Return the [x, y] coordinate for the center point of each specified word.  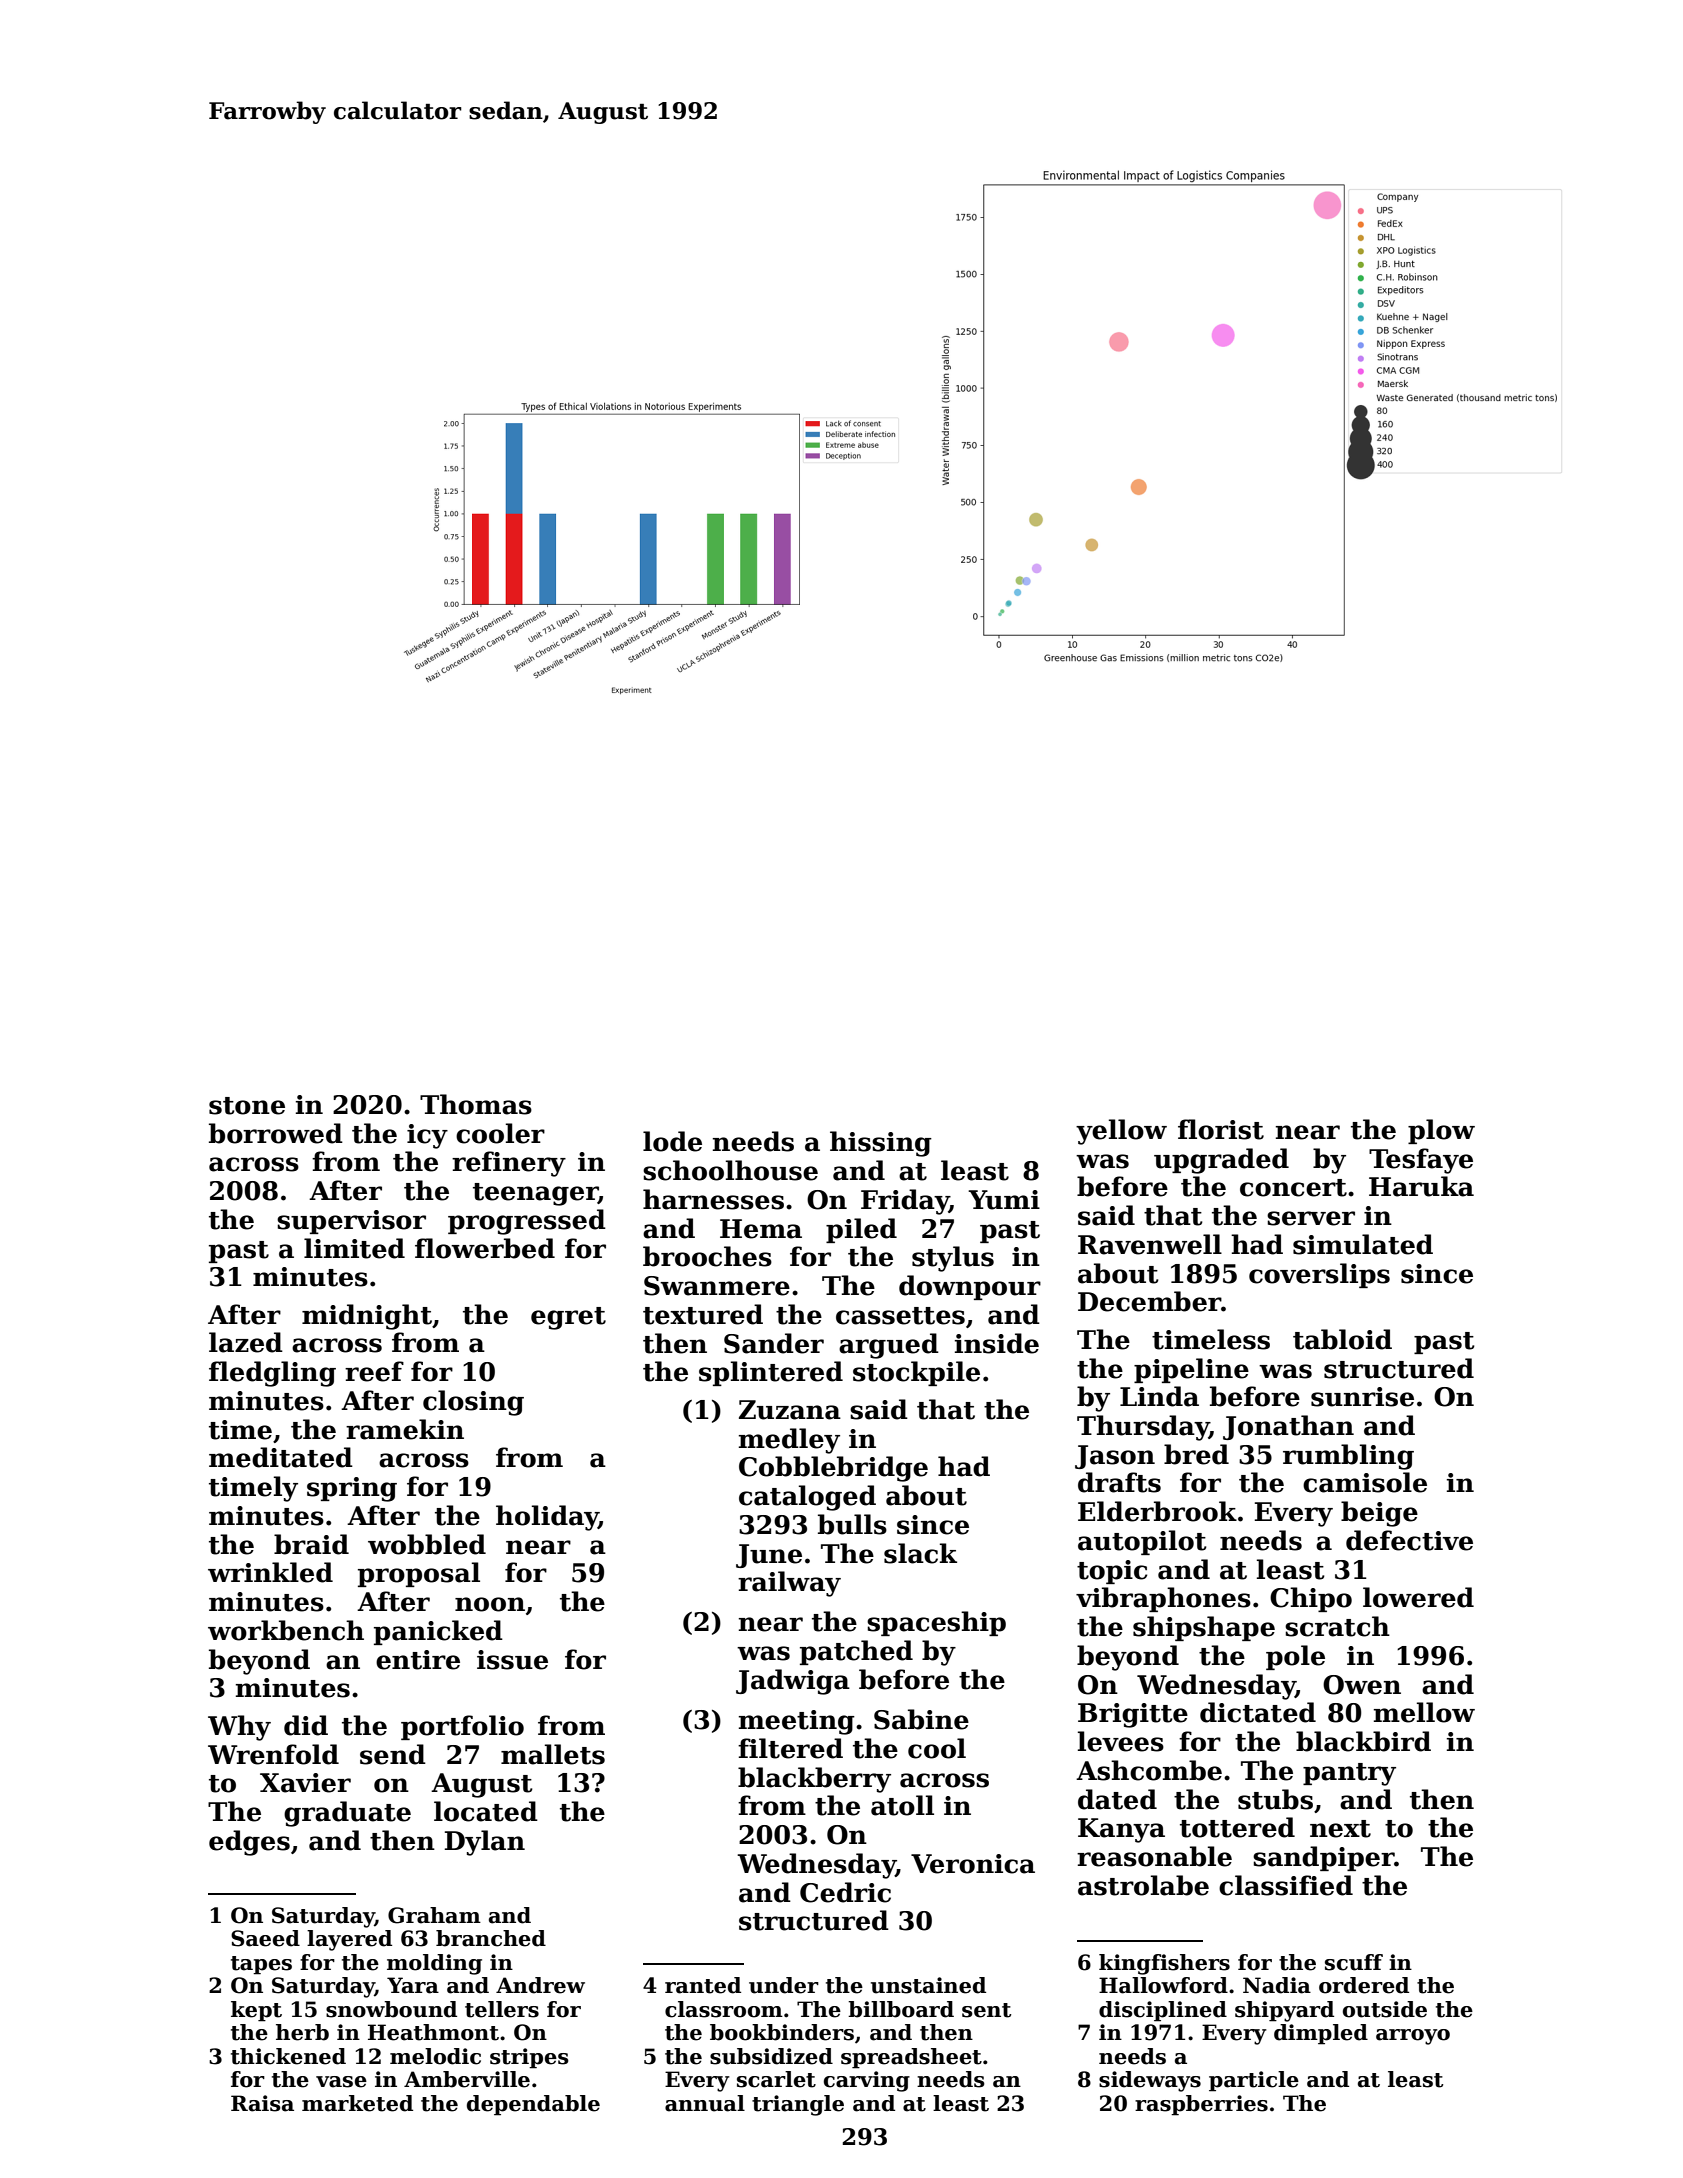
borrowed [276, 1133]
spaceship [936, 1623]
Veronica [973, 1864]
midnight [367, 1317]
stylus [953, 1259]
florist [1221, 1129]
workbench [286, 1630]
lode [672, 1141]
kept [256, 2011]
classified [1286, 1885]
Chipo [1311, 1599]
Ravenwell [1150, 1244]
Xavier [305, 1783]
